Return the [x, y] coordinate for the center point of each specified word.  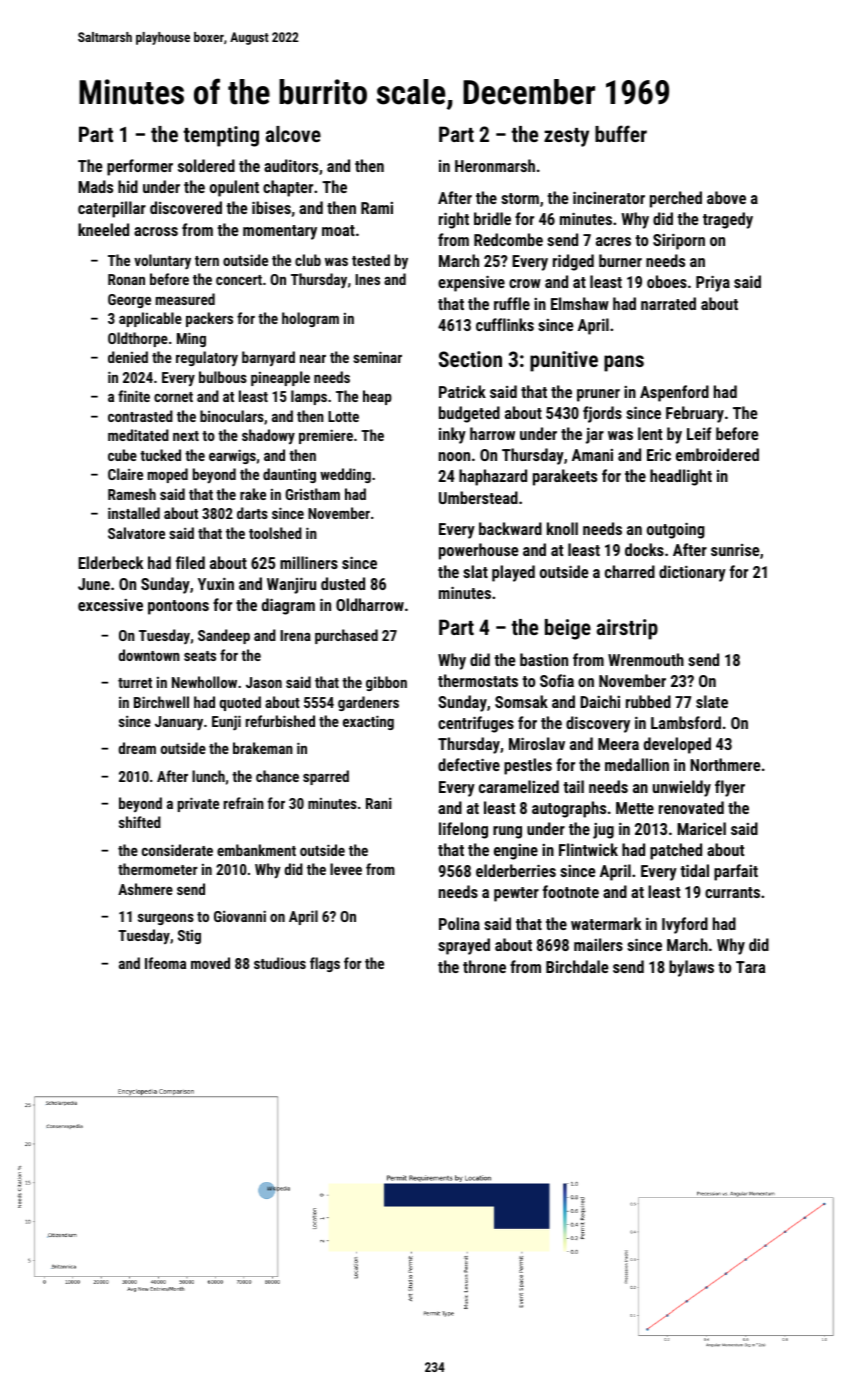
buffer [621, 133]
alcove [293, 134]
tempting [221, 136]
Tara [750, 967]
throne [484, 966]
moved [210, 963]
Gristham [312, 494]
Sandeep [224, 636]
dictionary [692, 573]
